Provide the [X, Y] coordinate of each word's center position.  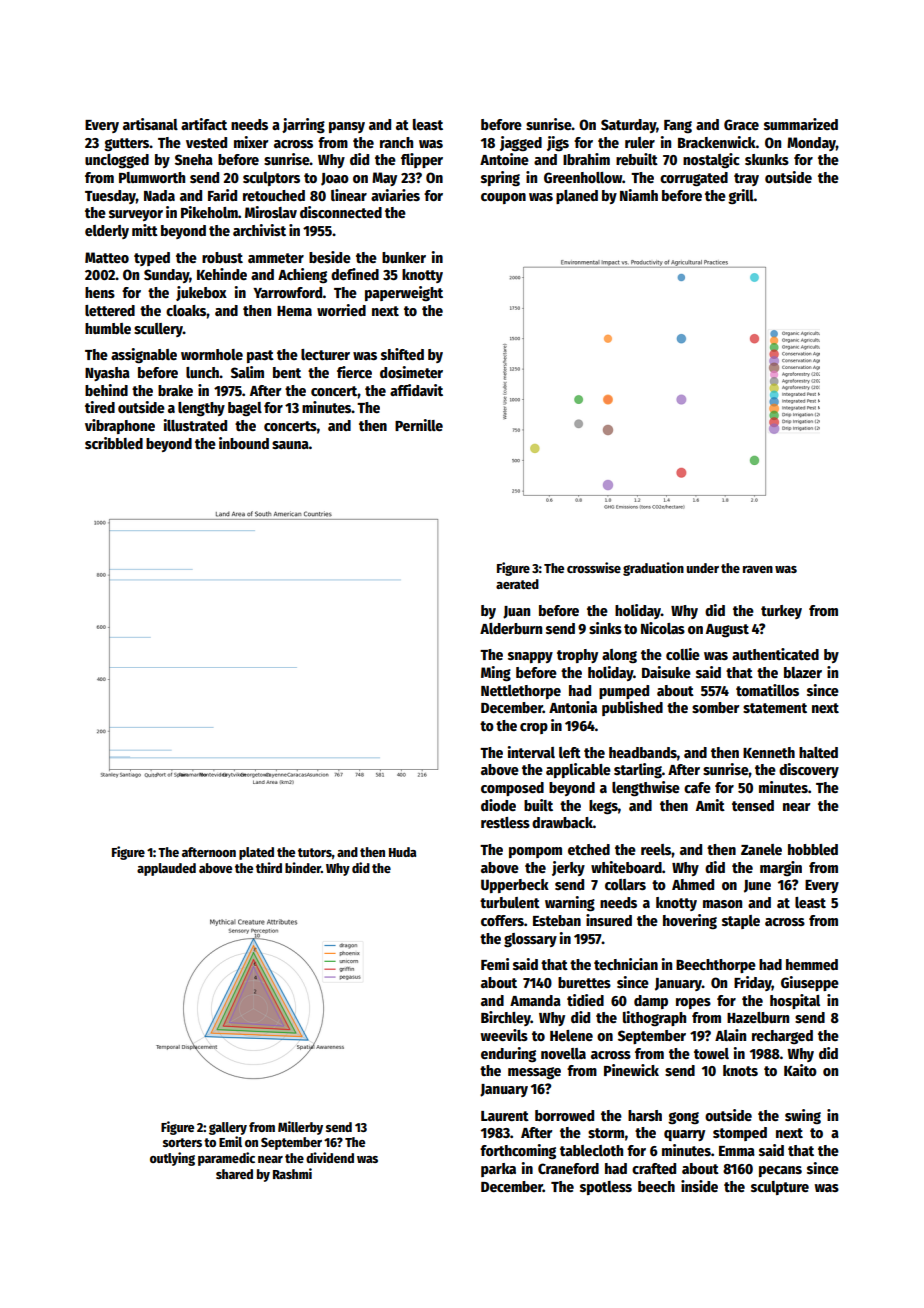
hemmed [812, 964]
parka [498, 1170]
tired [100, 407]
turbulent [510, 902]
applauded [166, 869]
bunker [404, 257]
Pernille [419, 425]
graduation [653, 569]
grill [741, 196]
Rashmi [292, 1173]
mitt [145, 230]
